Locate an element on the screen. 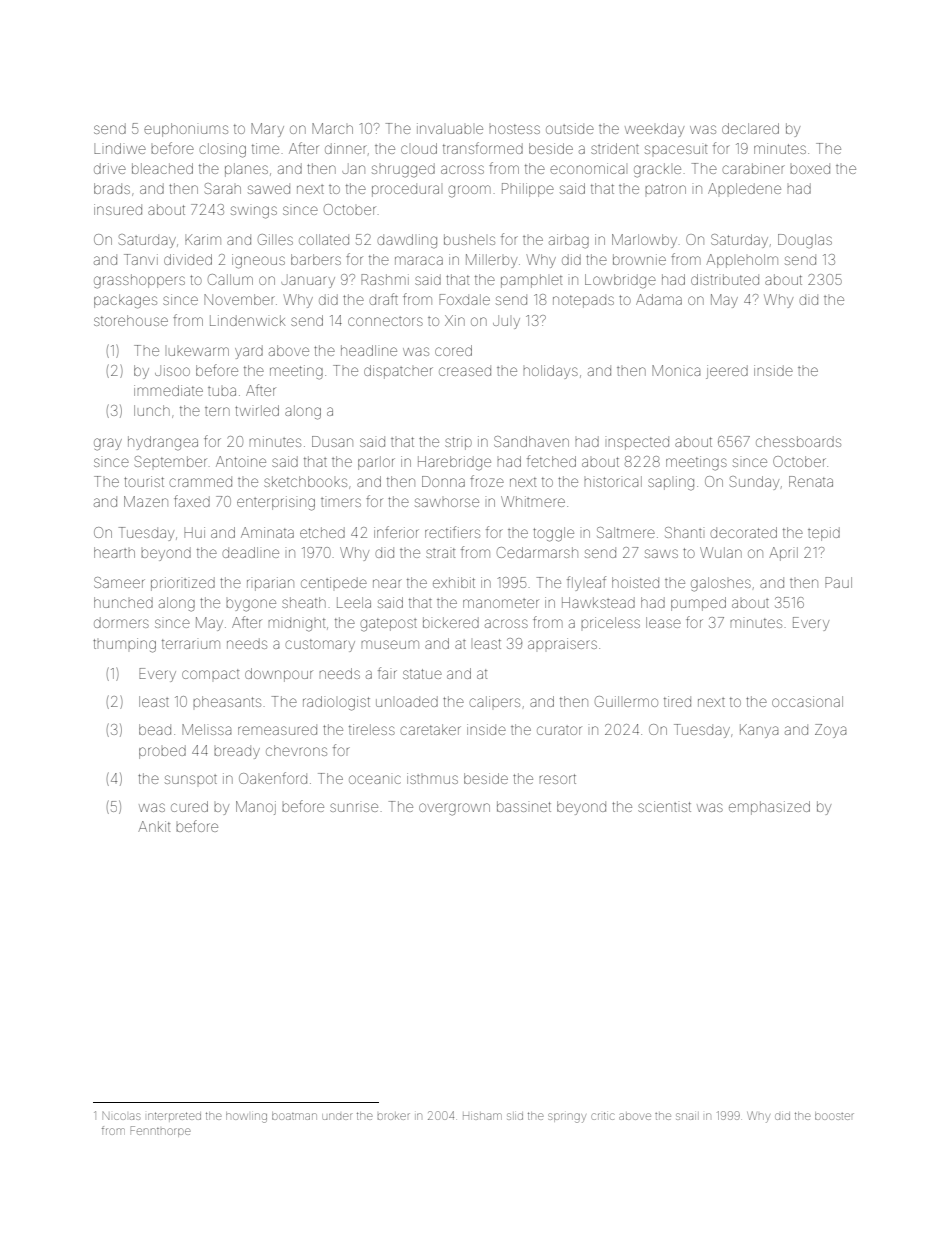  chessboards is located at coordinates (798, 441).
